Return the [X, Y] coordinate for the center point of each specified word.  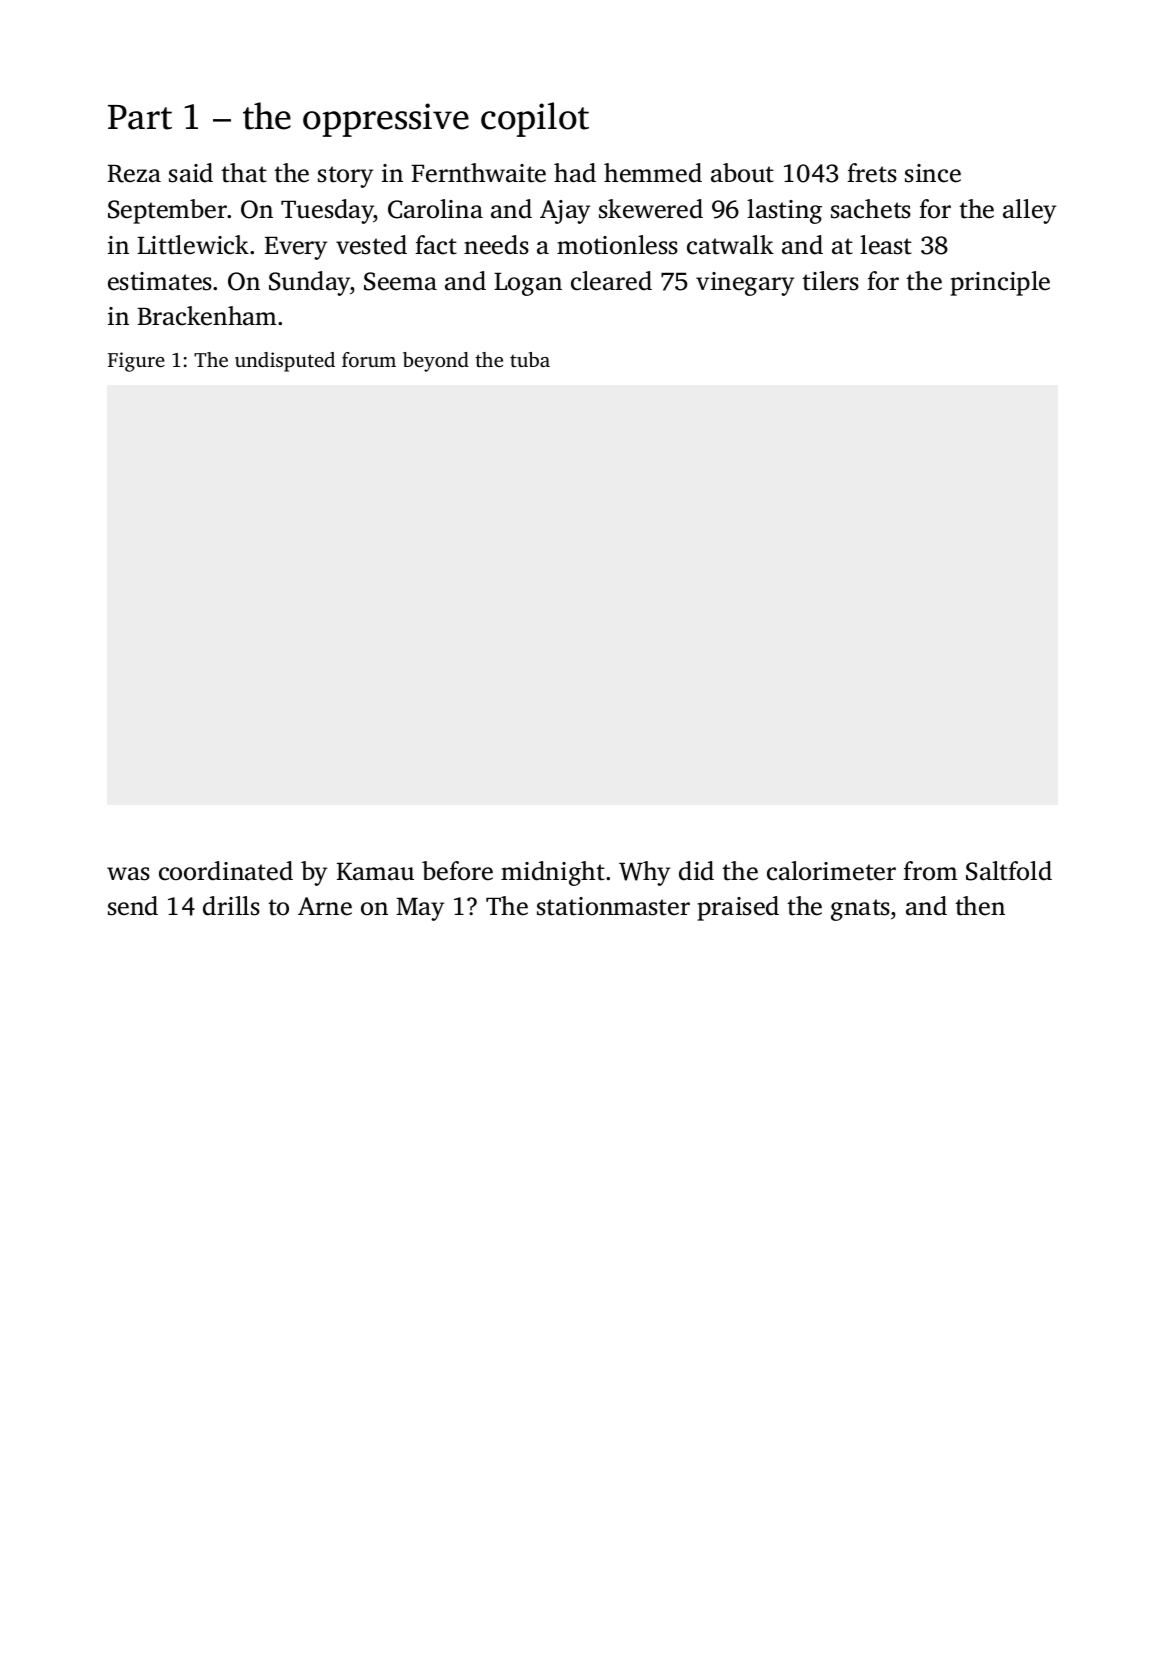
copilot [535, 119]
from [930, 871]
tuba [530, 359]
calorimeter [831, 871]
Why [644, 873]
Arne [325, 906]
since [933, 173]
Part [140, 117]
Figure [136, 362]
